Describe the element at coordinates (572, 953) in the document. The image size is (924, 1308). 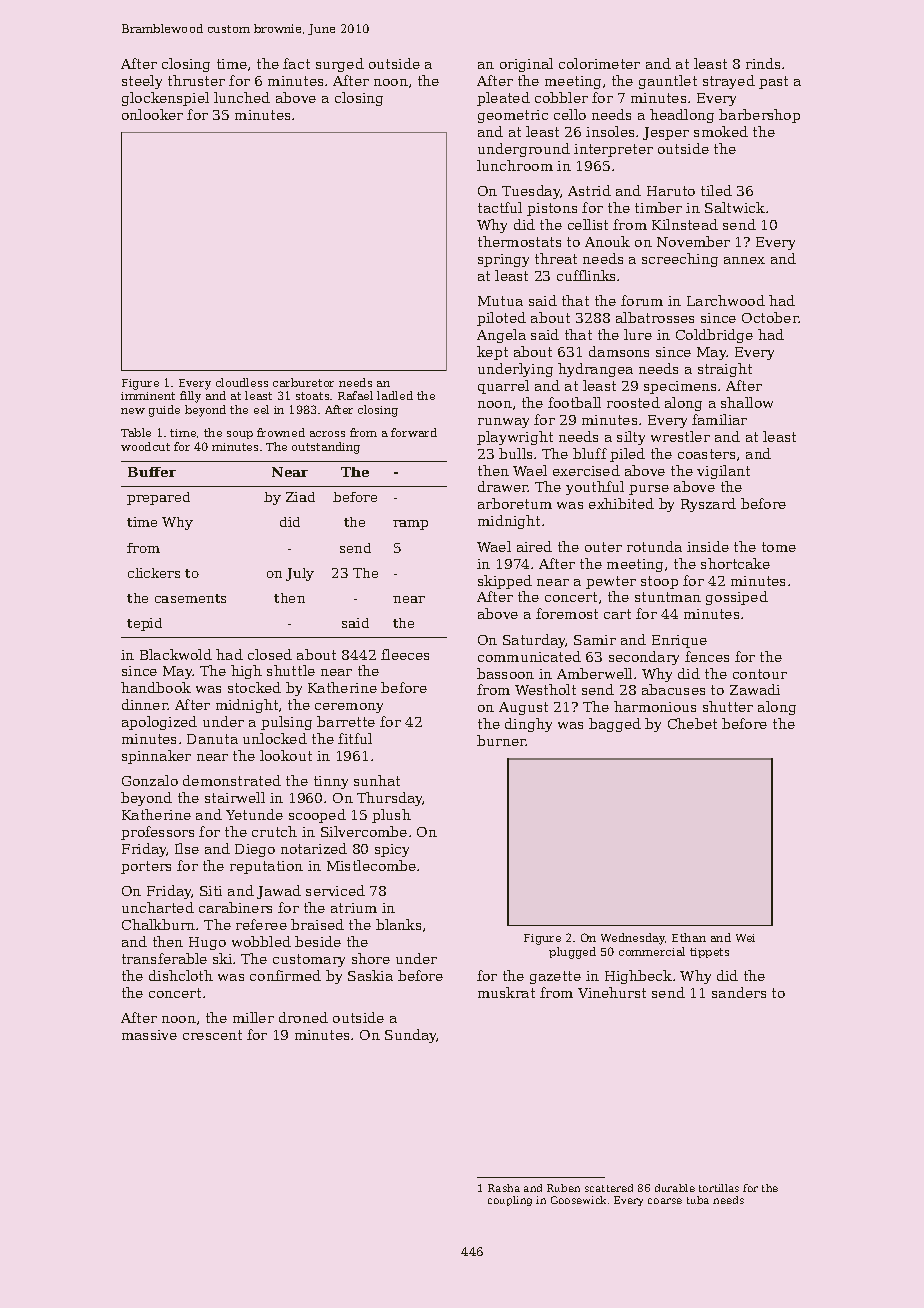
I see `plugged` at that location.
